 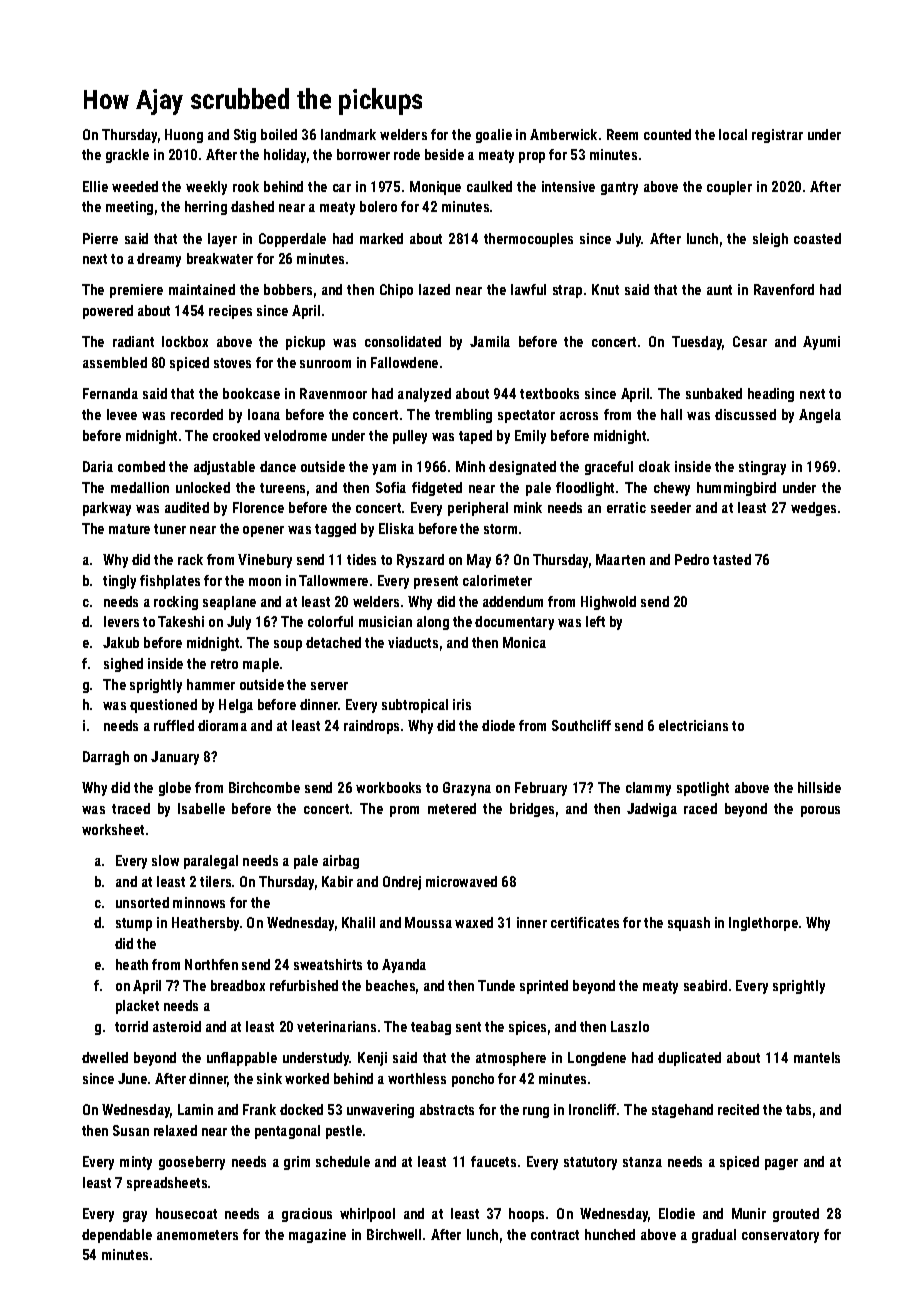 I want to click on goalie, so click(x=494, y=136).
